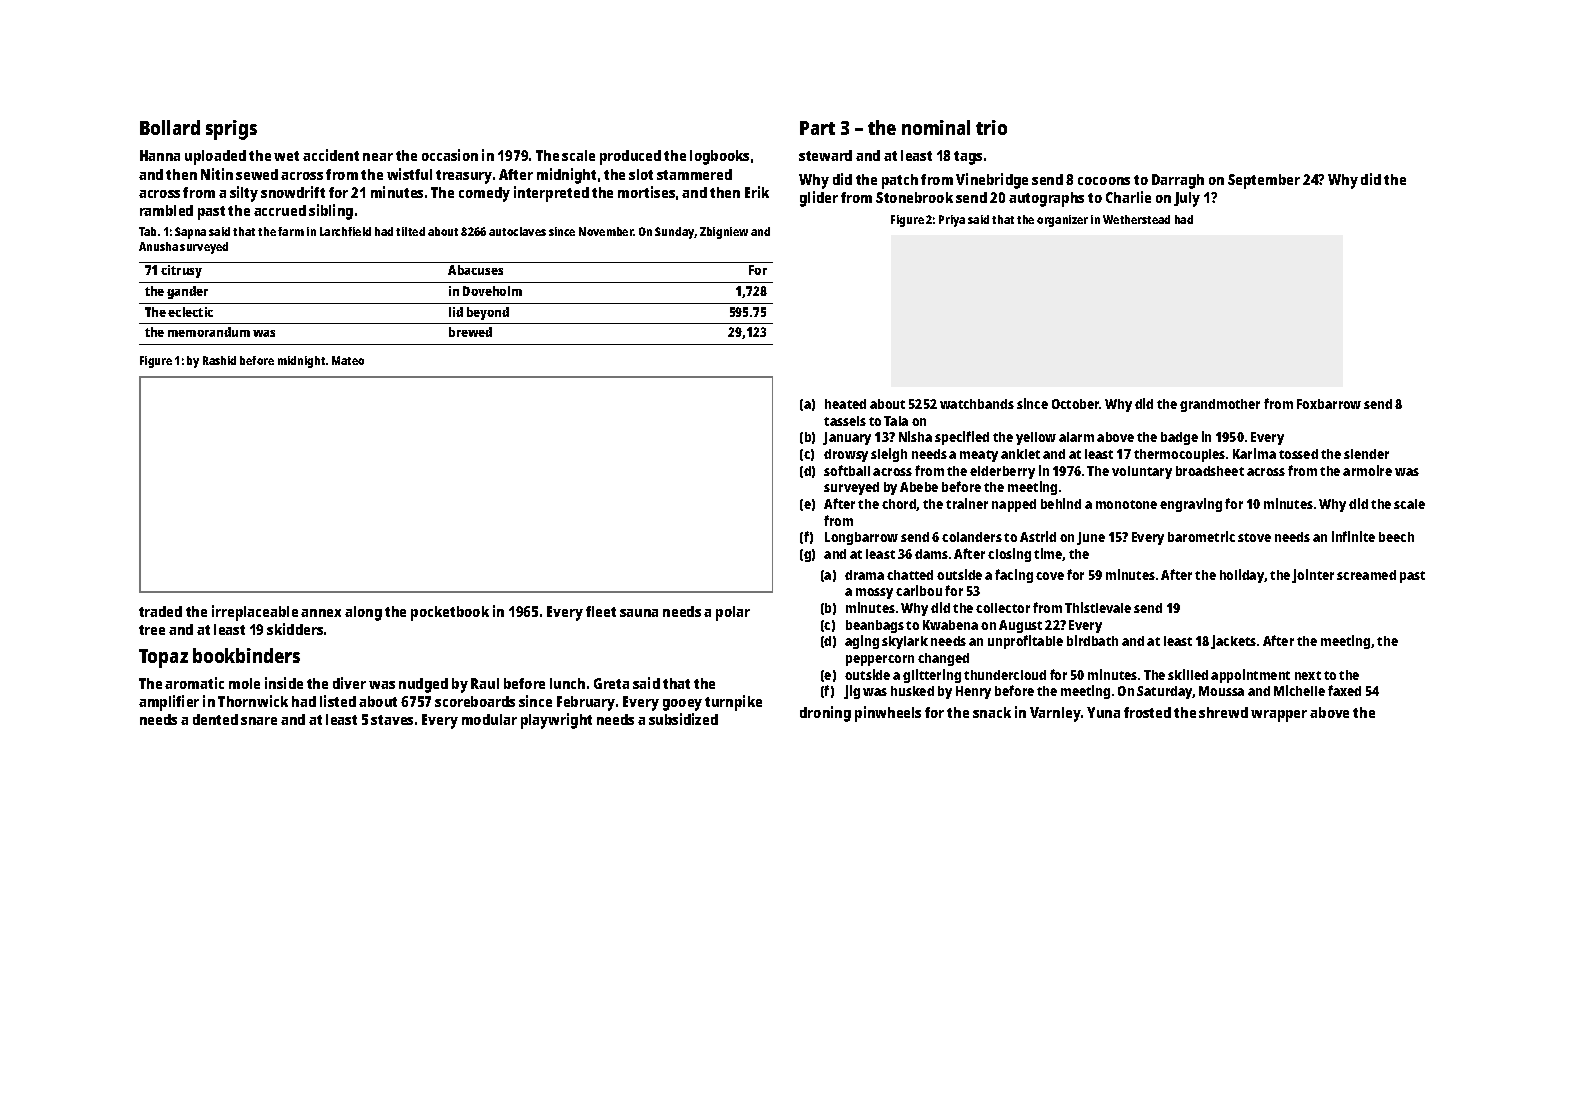  I want to click on accident, so click(331, 155).
